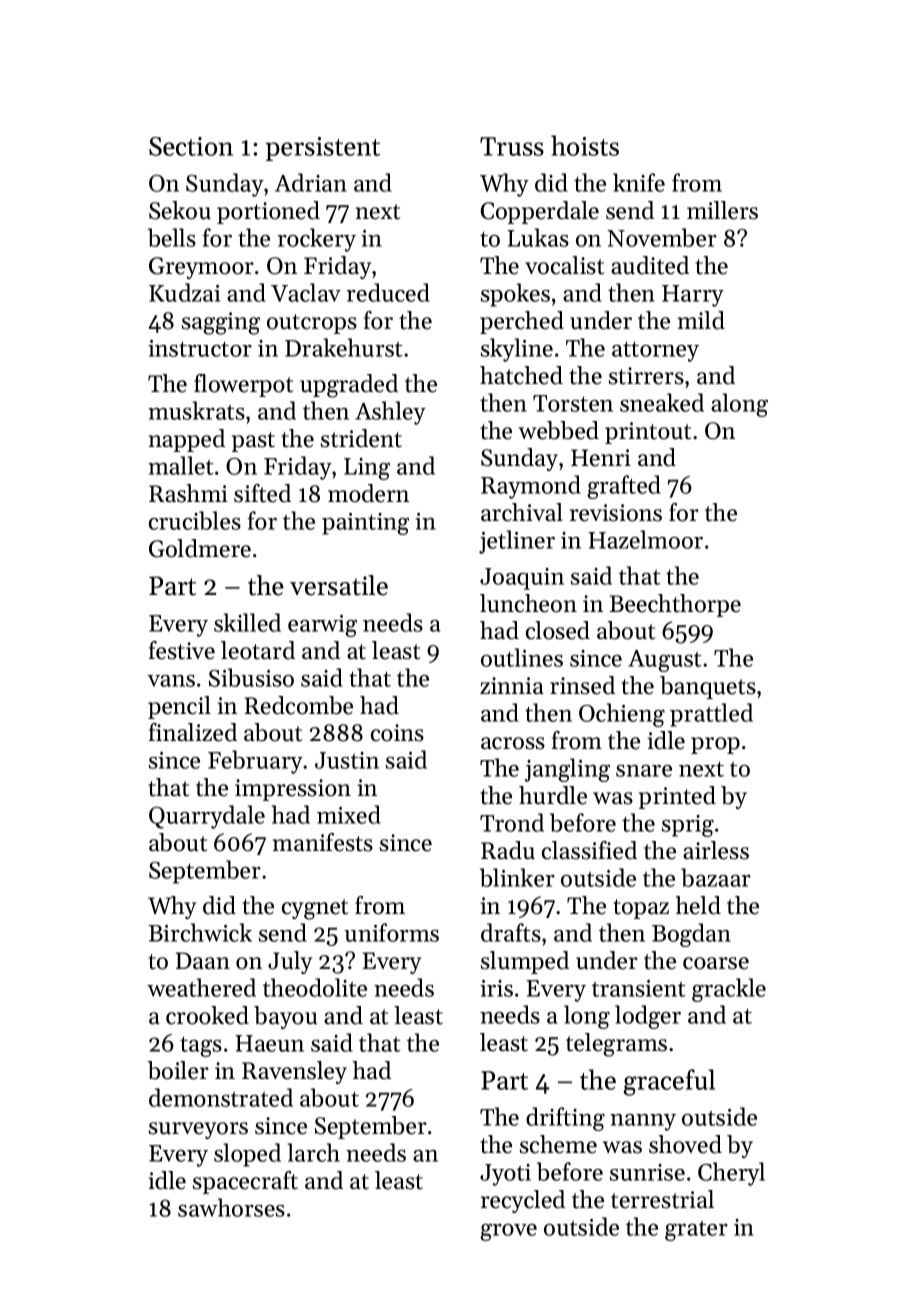 This screenshot has width=924, height=1311. Describe the element at coordinates (693, 296) in the screenshot. I see `Harry` at that location.
